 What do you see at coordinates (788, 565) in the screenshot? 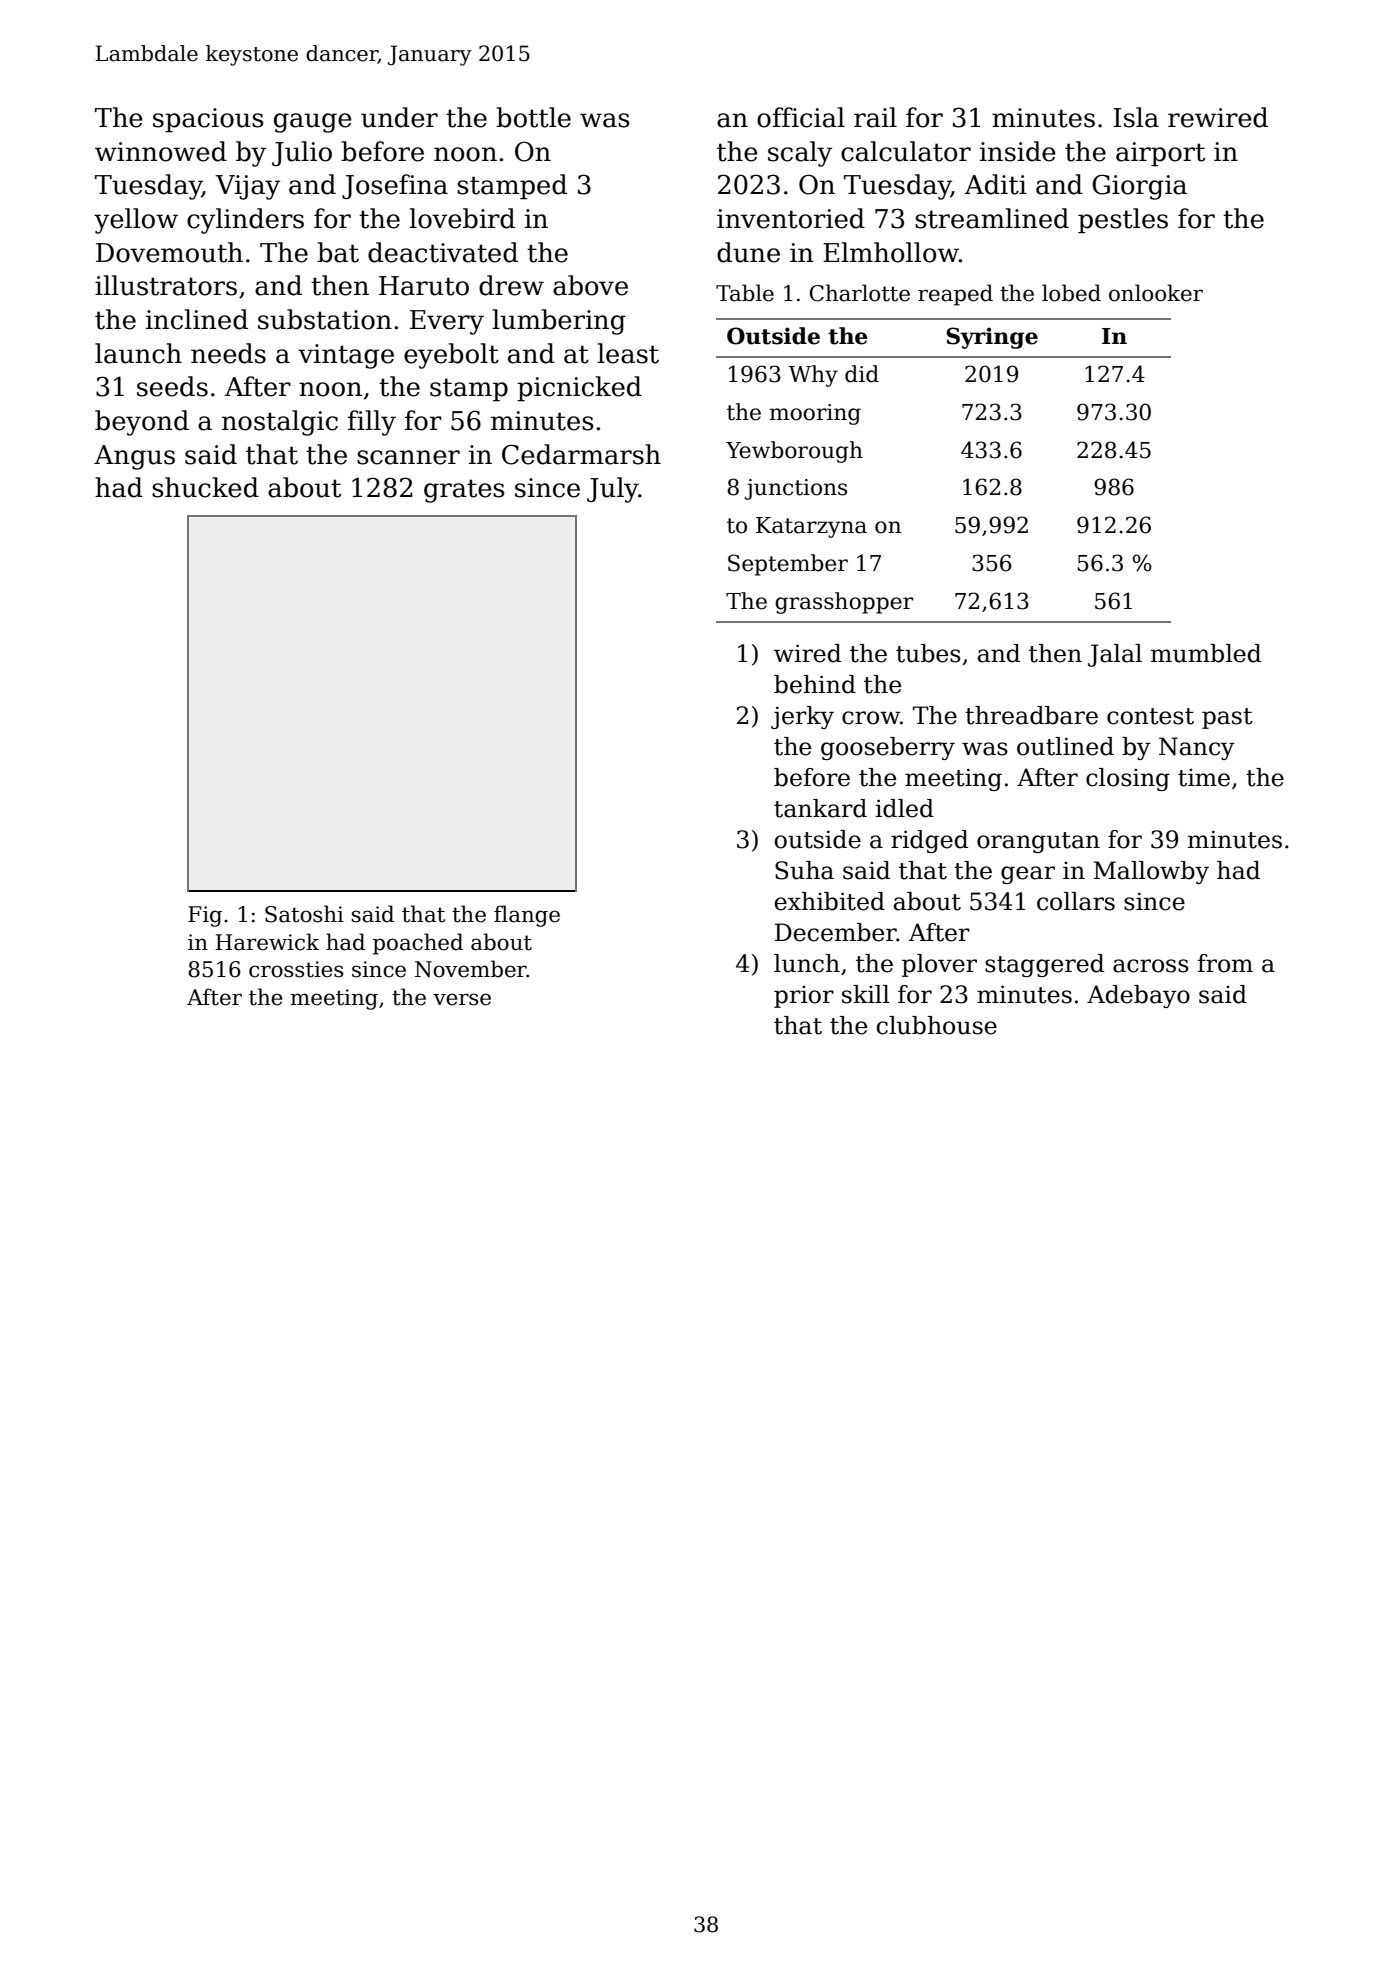
I see `September` at bounding box center [788, 565].
